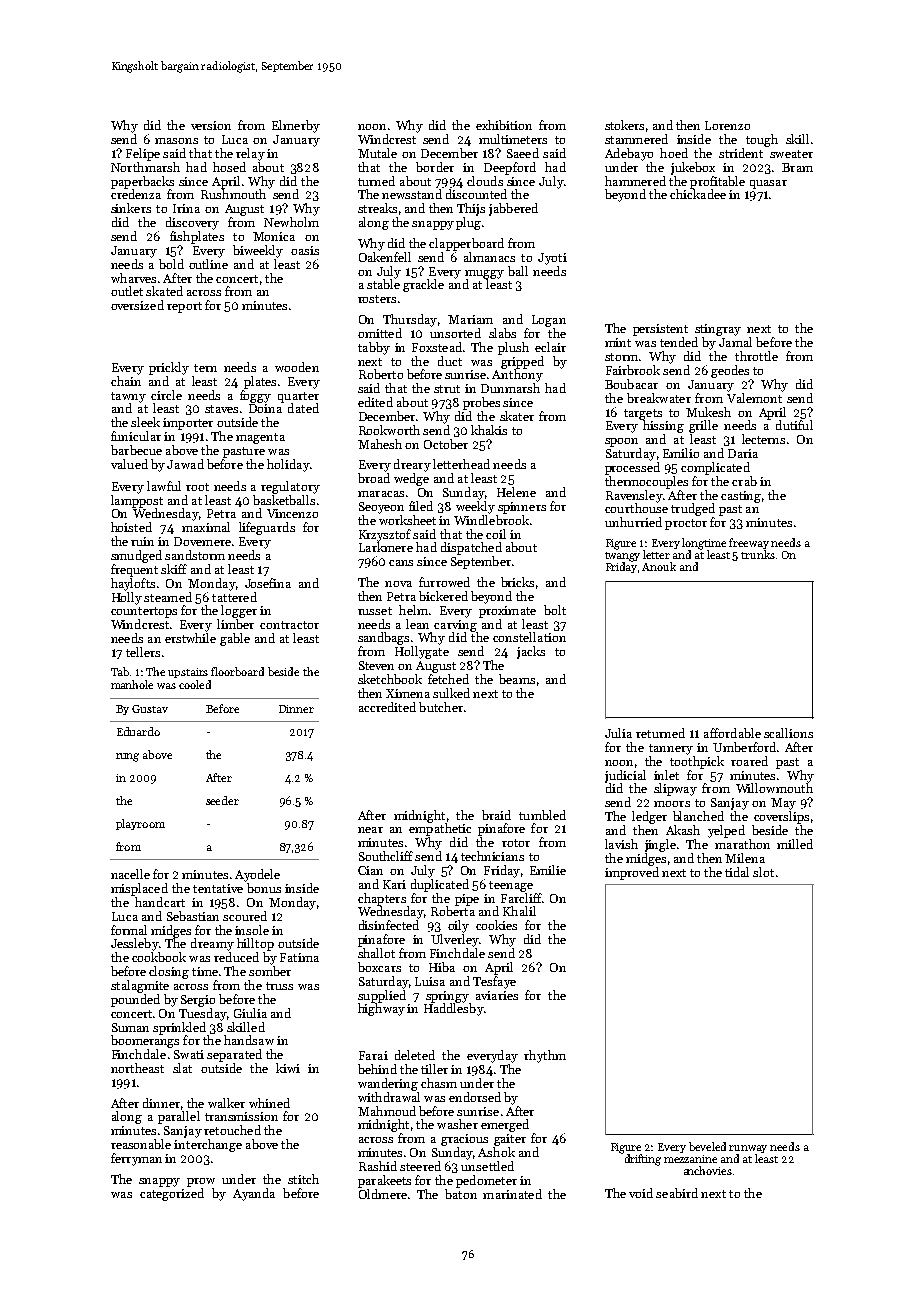 The height and width of the document is (1308, 924). I want to click on braid, so click(496, 815).
